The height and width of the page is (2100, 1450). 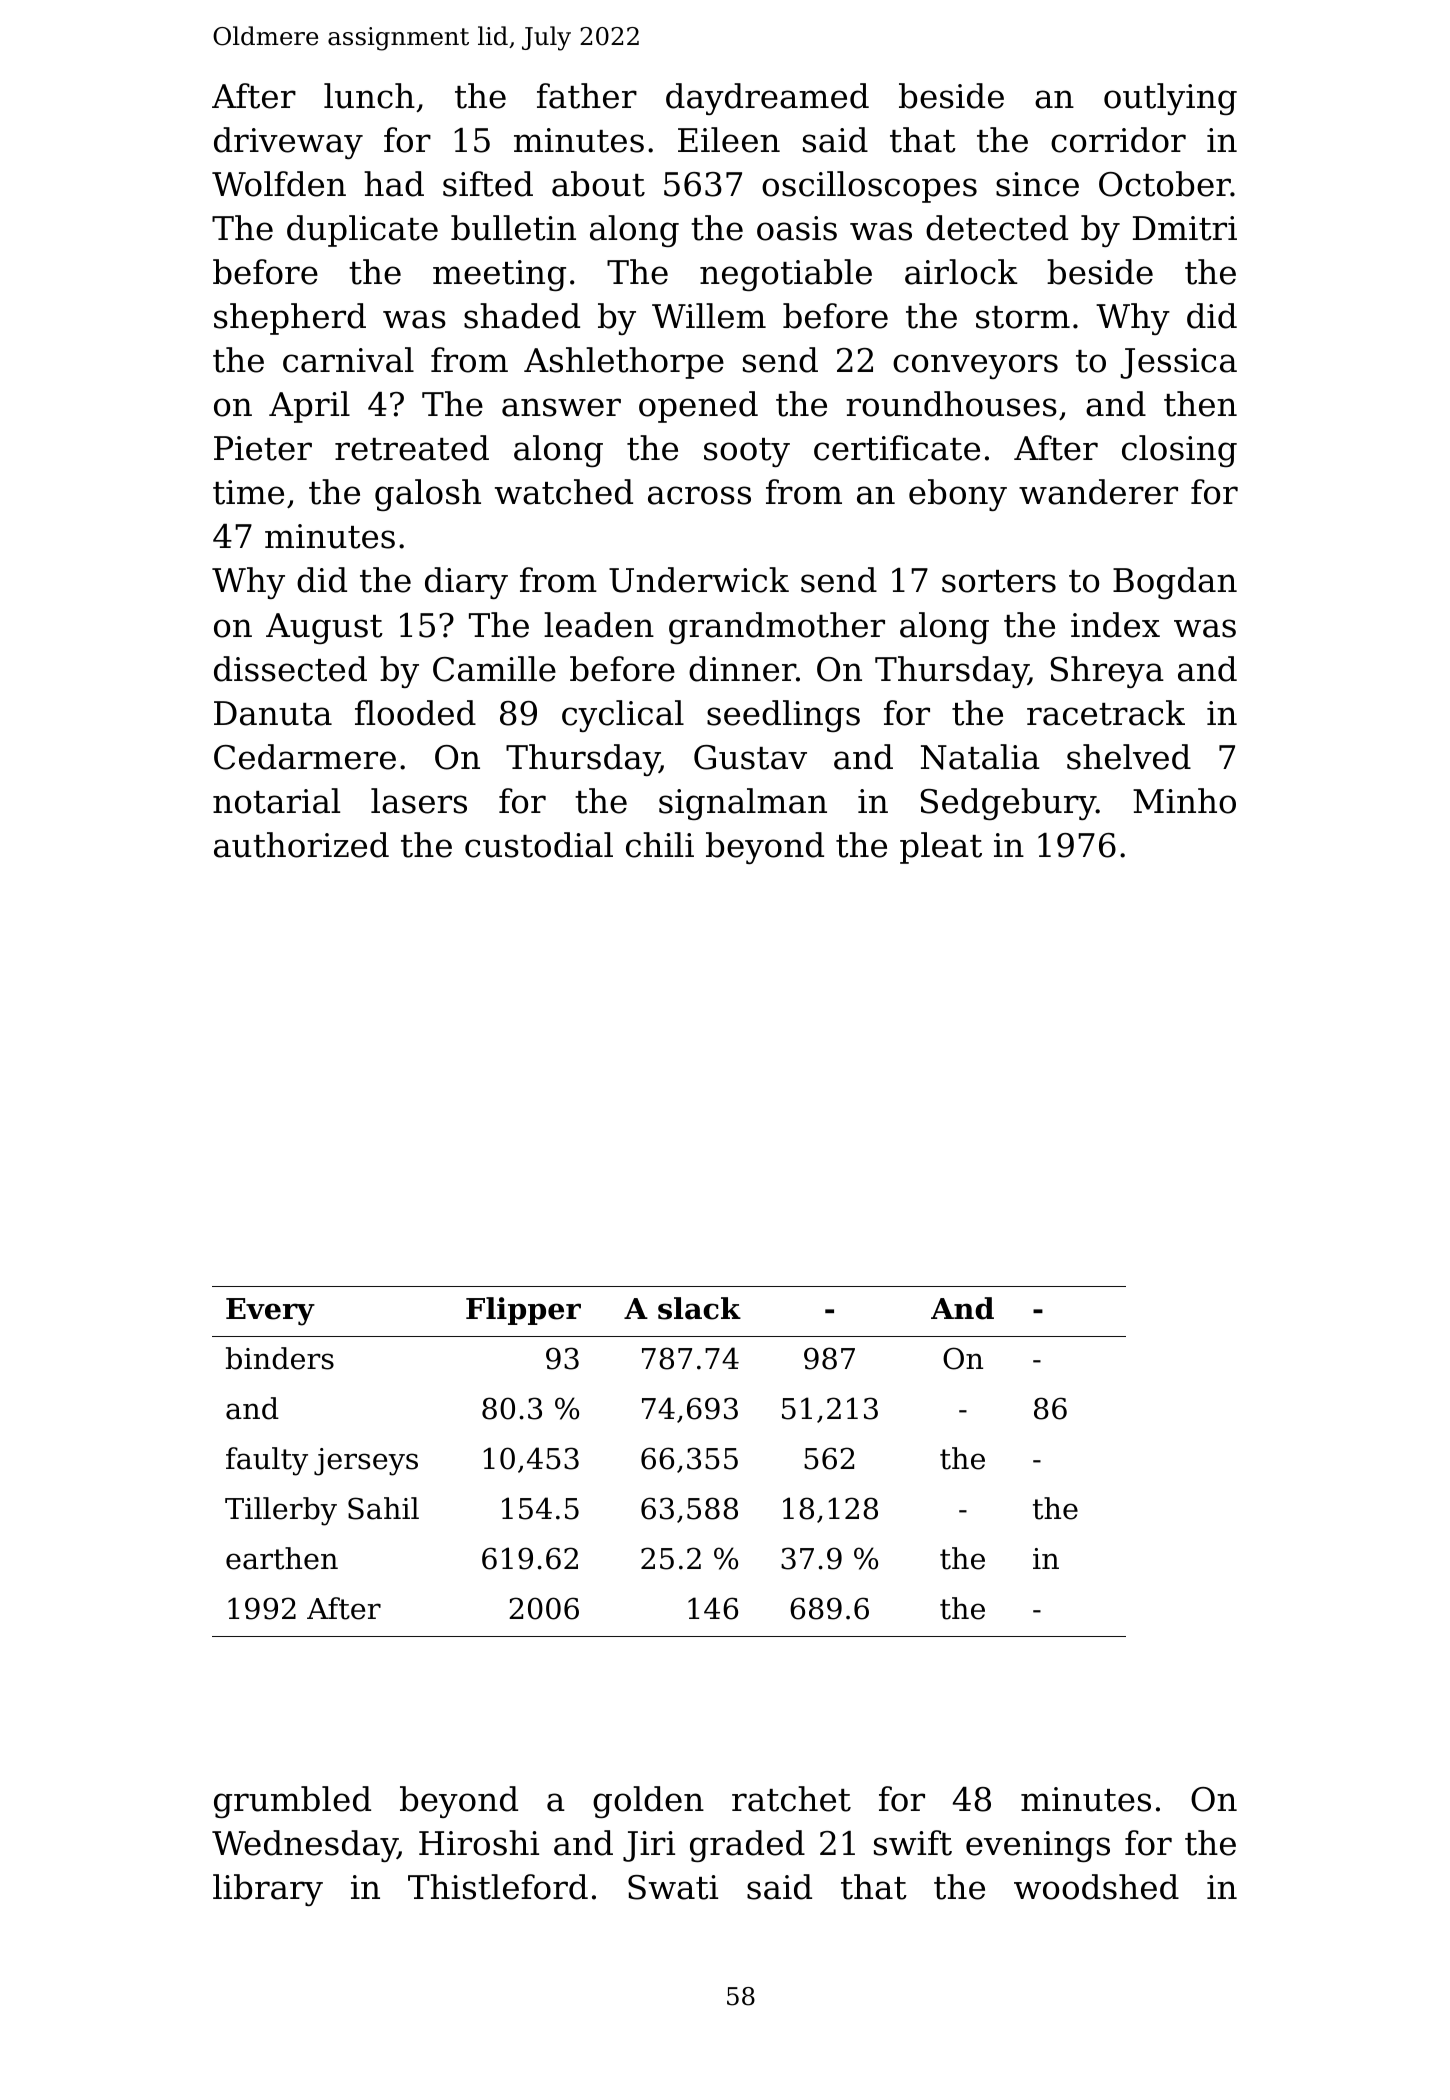 What do you see at coordinates (1184, 801) in the page?
I see `Minho` at bounding box center [1184, 801].
